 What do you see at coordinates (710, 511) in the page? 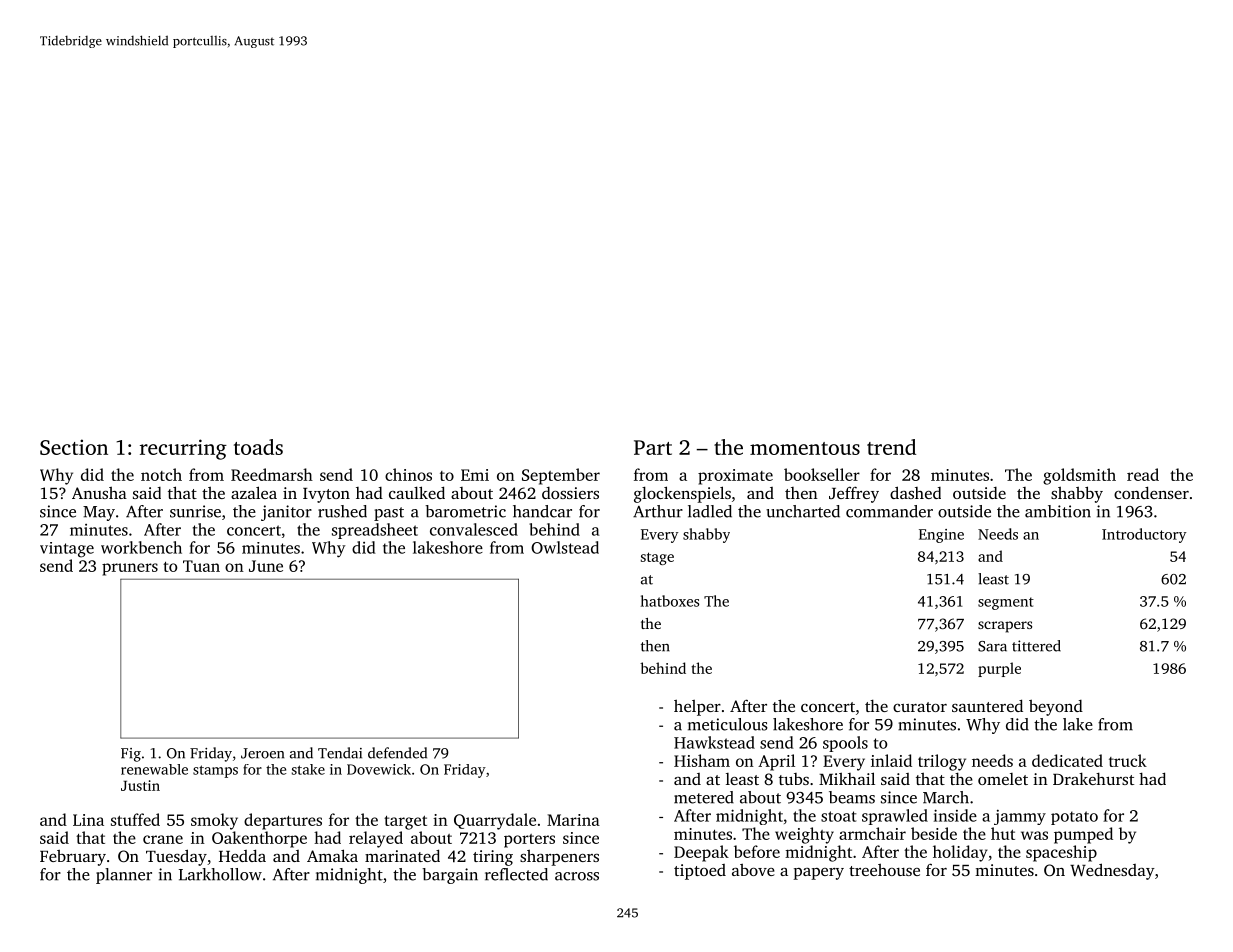
I see `ladled` at bounding box center [710, 511].
